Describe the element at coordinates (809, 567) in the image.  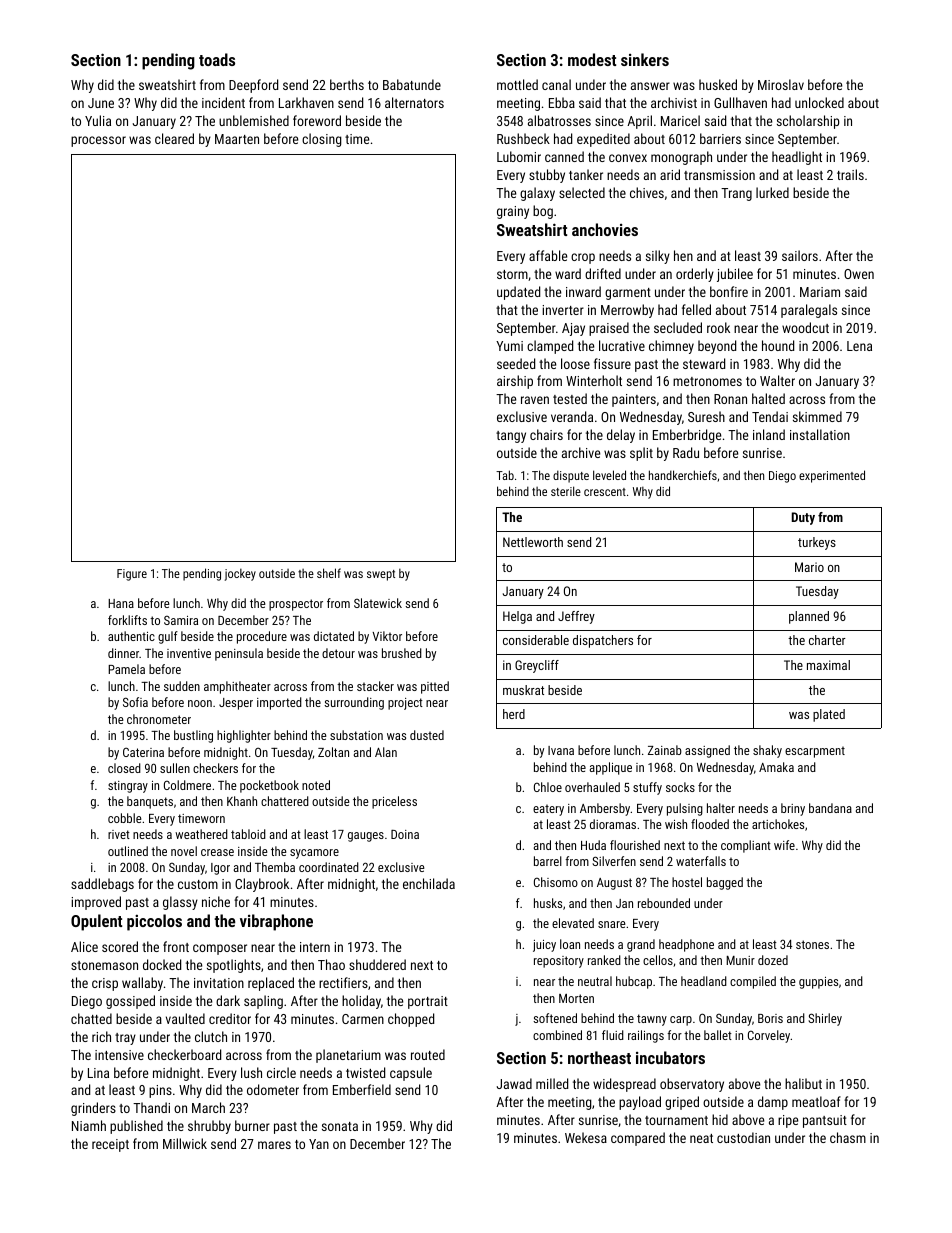
I see `Mario` at that location.
